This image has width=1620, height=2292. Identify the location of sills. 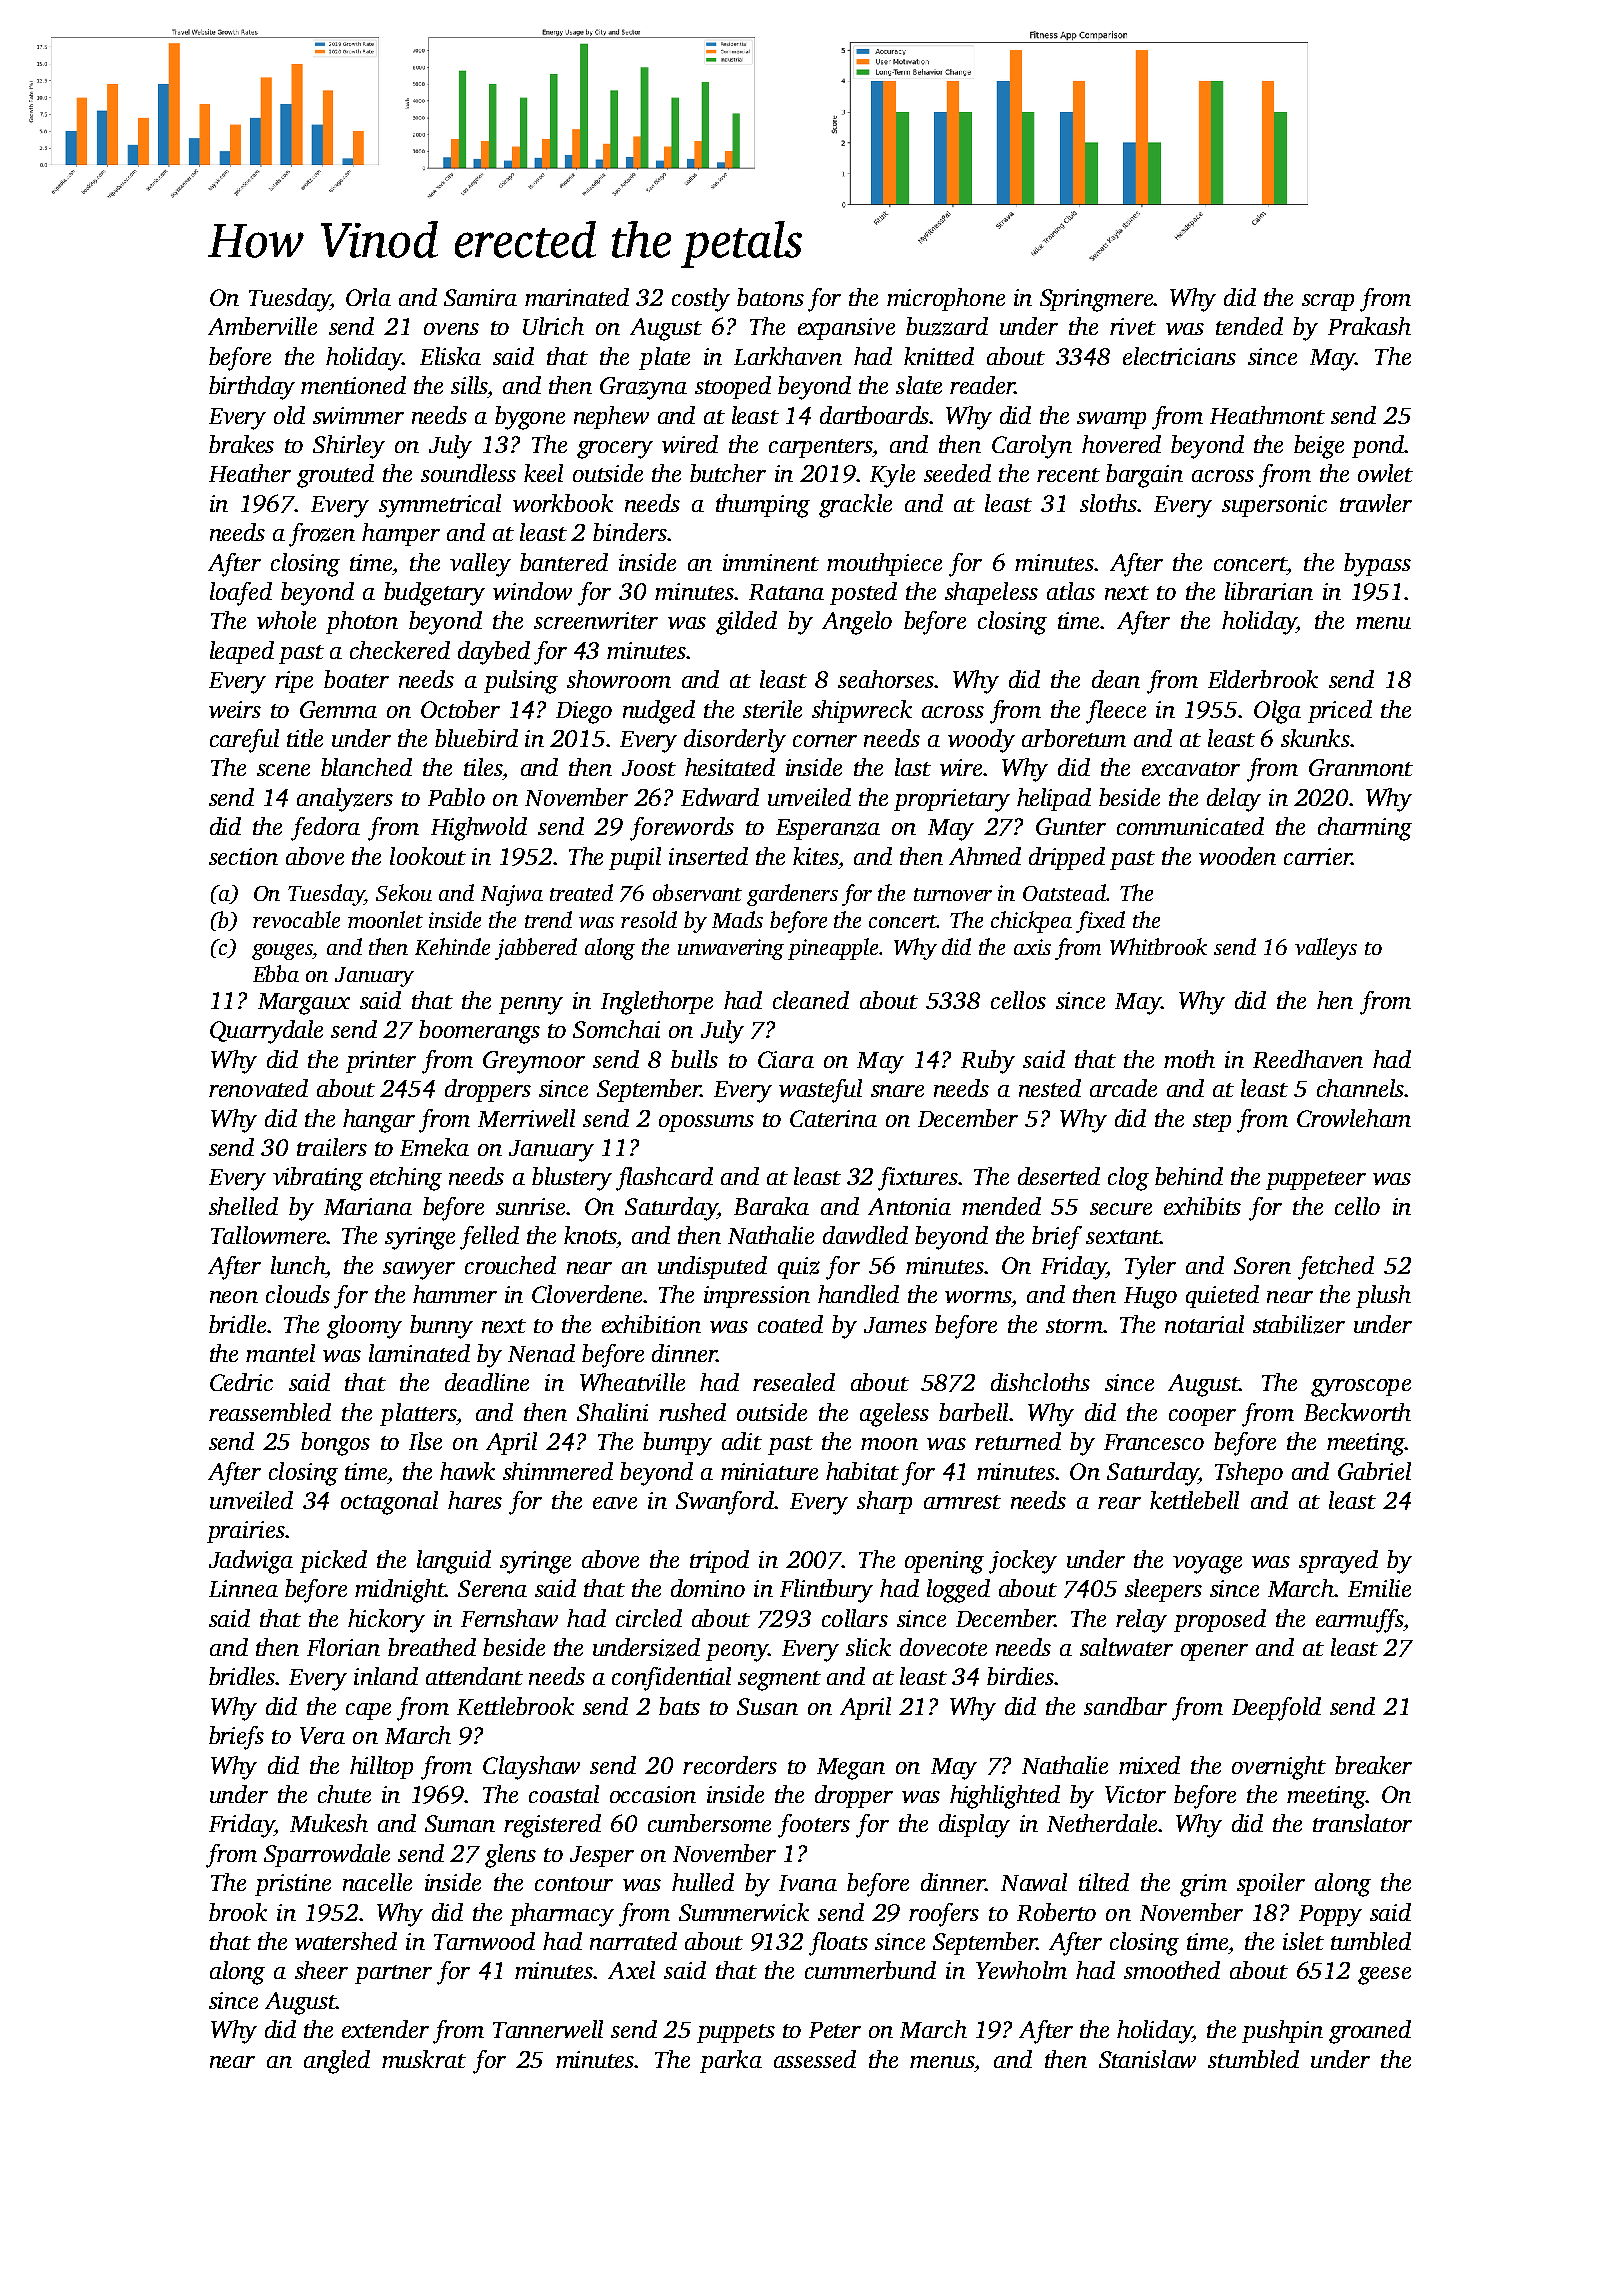
(469, 385).
